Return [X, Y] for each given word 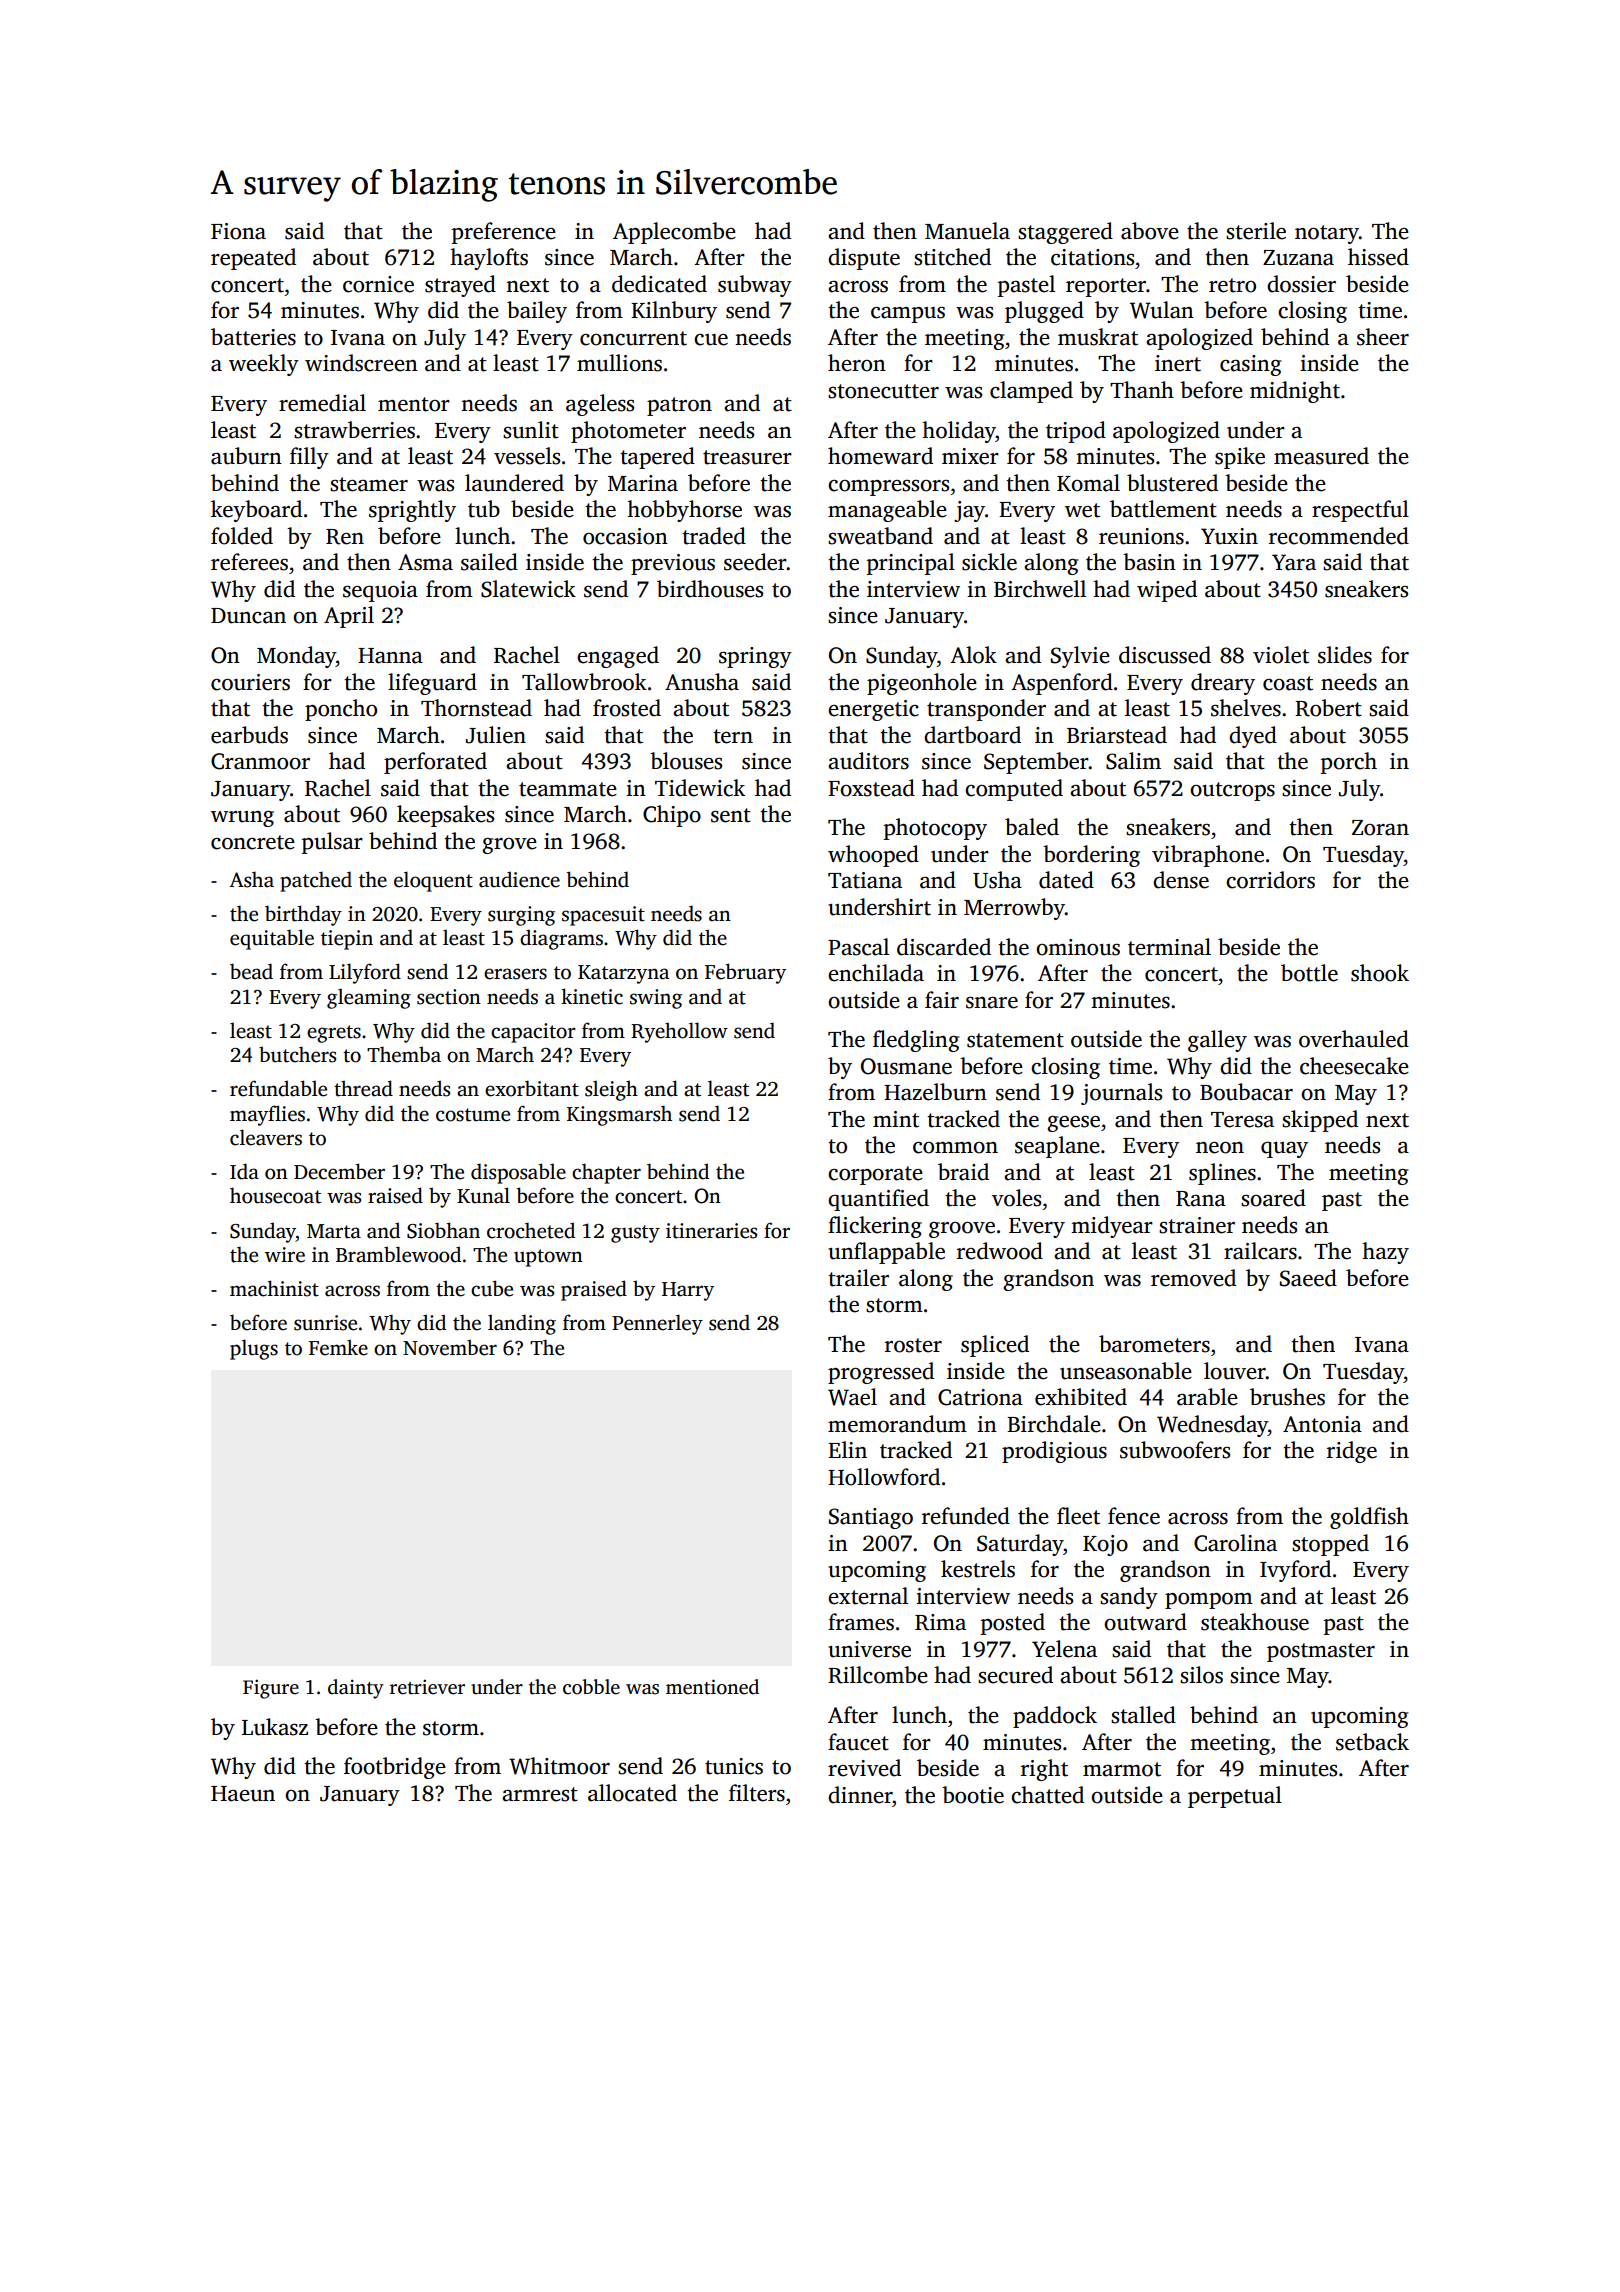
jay [969, 511]
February [745, 973]
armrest [540, 1794]
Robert [1328, 708]
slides [1345, 655]
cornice [378, 284]
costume [473, 1115]
